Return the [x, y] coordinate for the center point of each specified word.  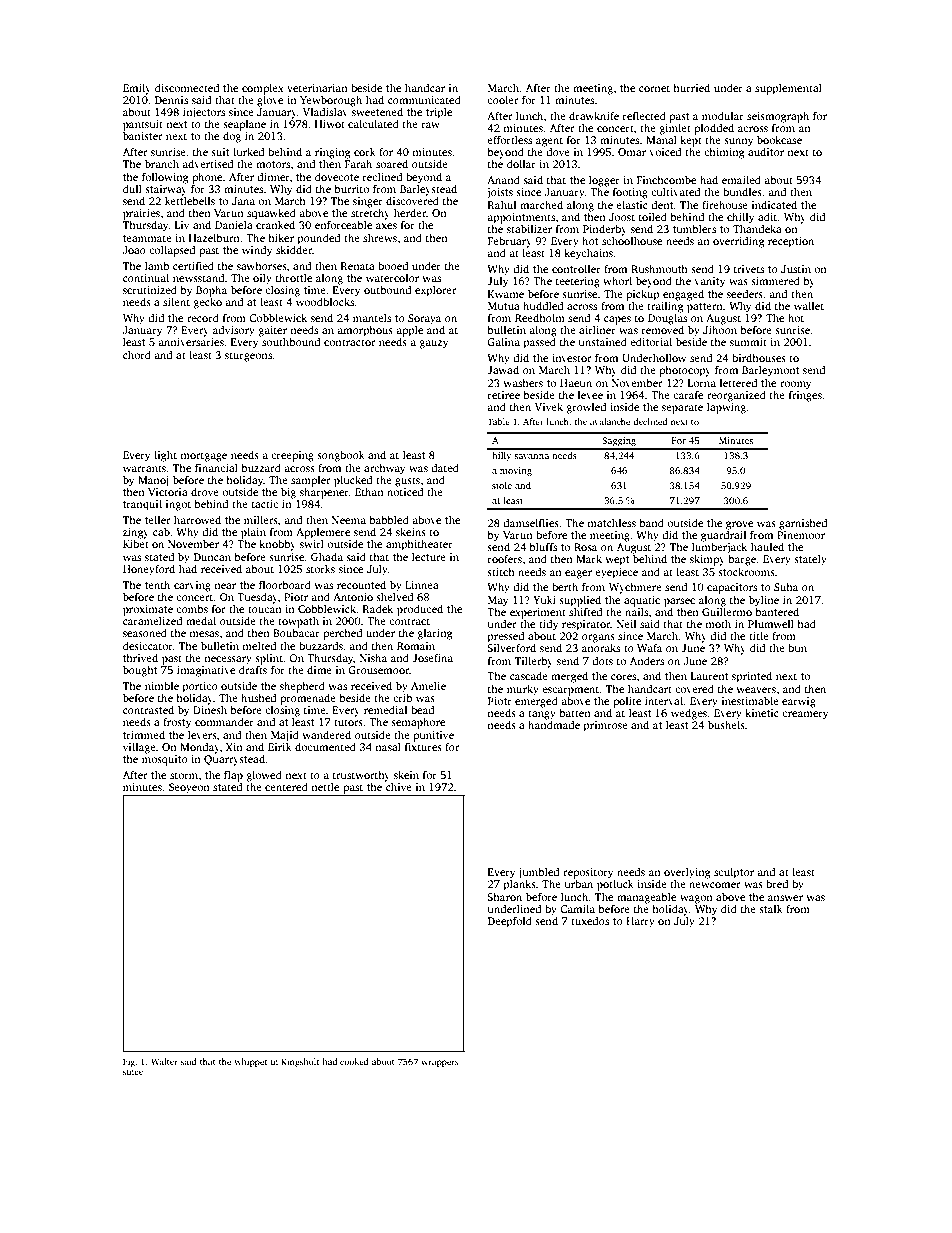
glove [270, 101]
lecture [429, 556]
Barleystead [428, 190]
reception [791, 242]
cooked [354, 1061]
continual [146, 277]
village [139, 748]
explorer [436, 291]
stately [810, 560]
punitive [433, 736]
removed [663, 329]
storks [320, 568]
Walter [164, 1061]
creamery [805, 715]
